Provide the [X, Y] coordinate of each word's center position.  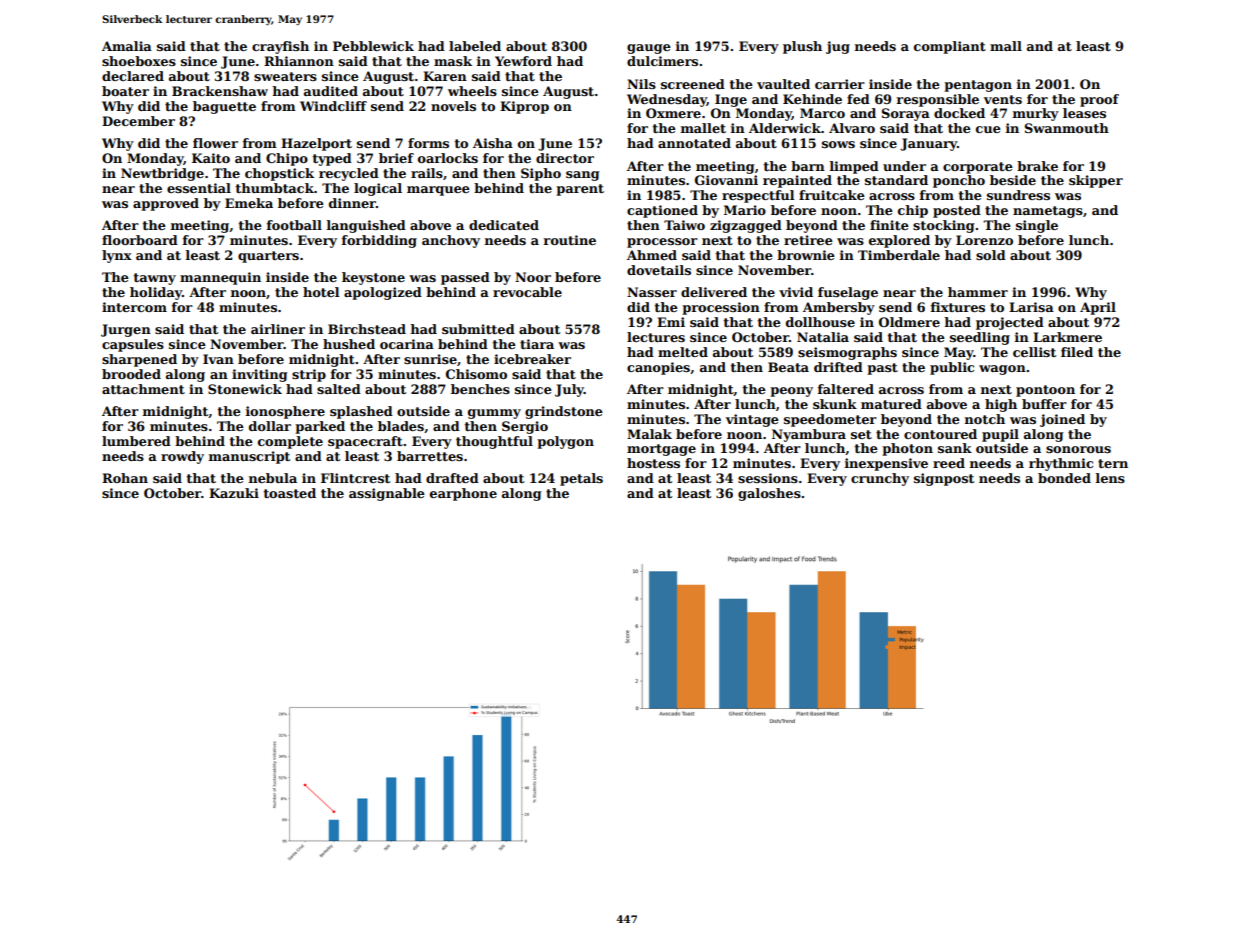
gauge [649, 49]
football [294, 225]
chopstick [279, 174]
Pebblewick [373, 46]
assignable [387, 494]
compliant [950, 47]
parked [320, 427]
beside [1013, 180]
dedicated [504, 225]
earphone [463, 494]
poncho [959, 181]
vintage [752, 420]
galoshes [769, 494]
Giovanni [726, 180]
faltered [846, 389]
